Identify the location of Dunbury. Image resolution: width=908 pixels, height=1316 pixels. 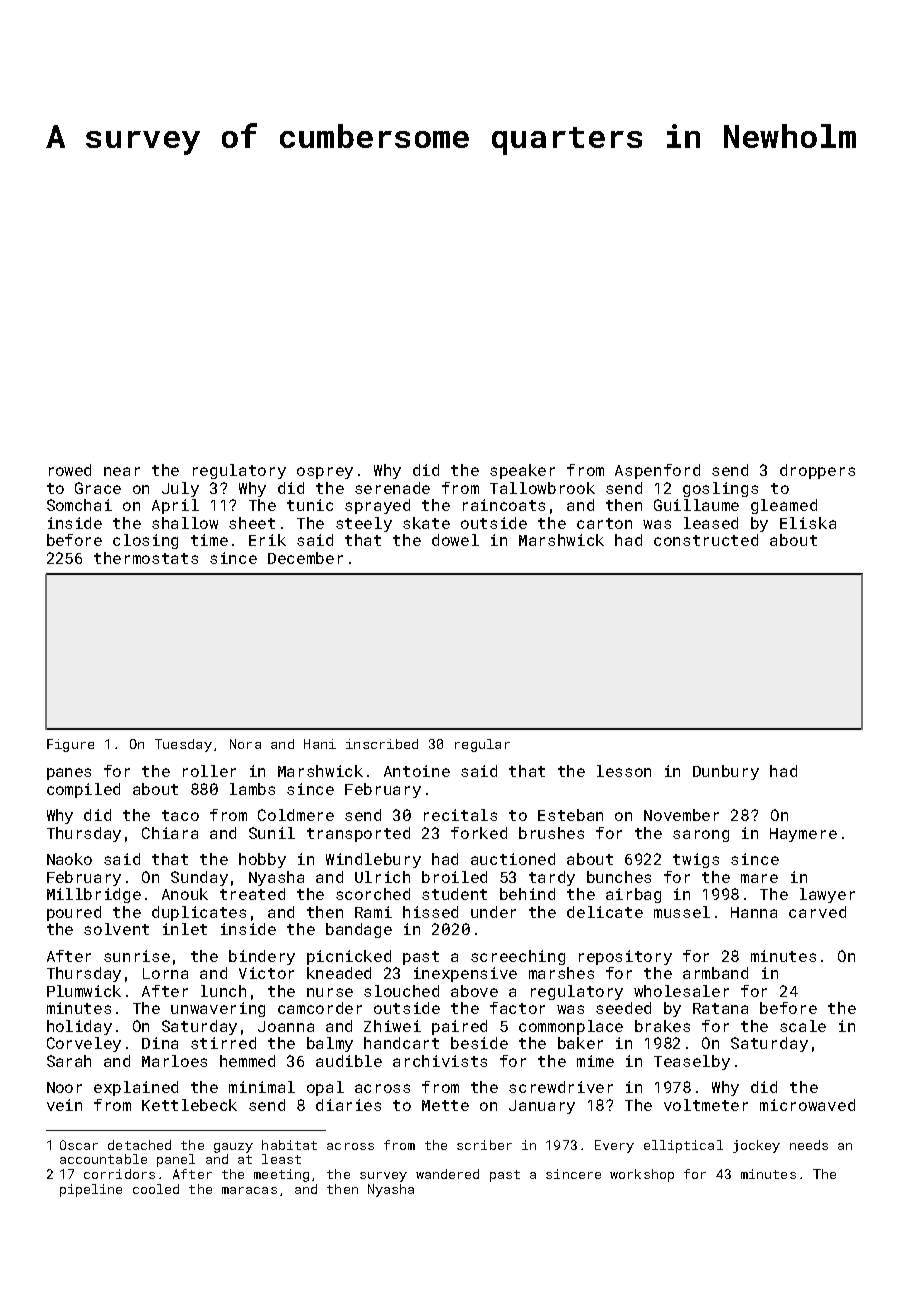
(726, 772).
